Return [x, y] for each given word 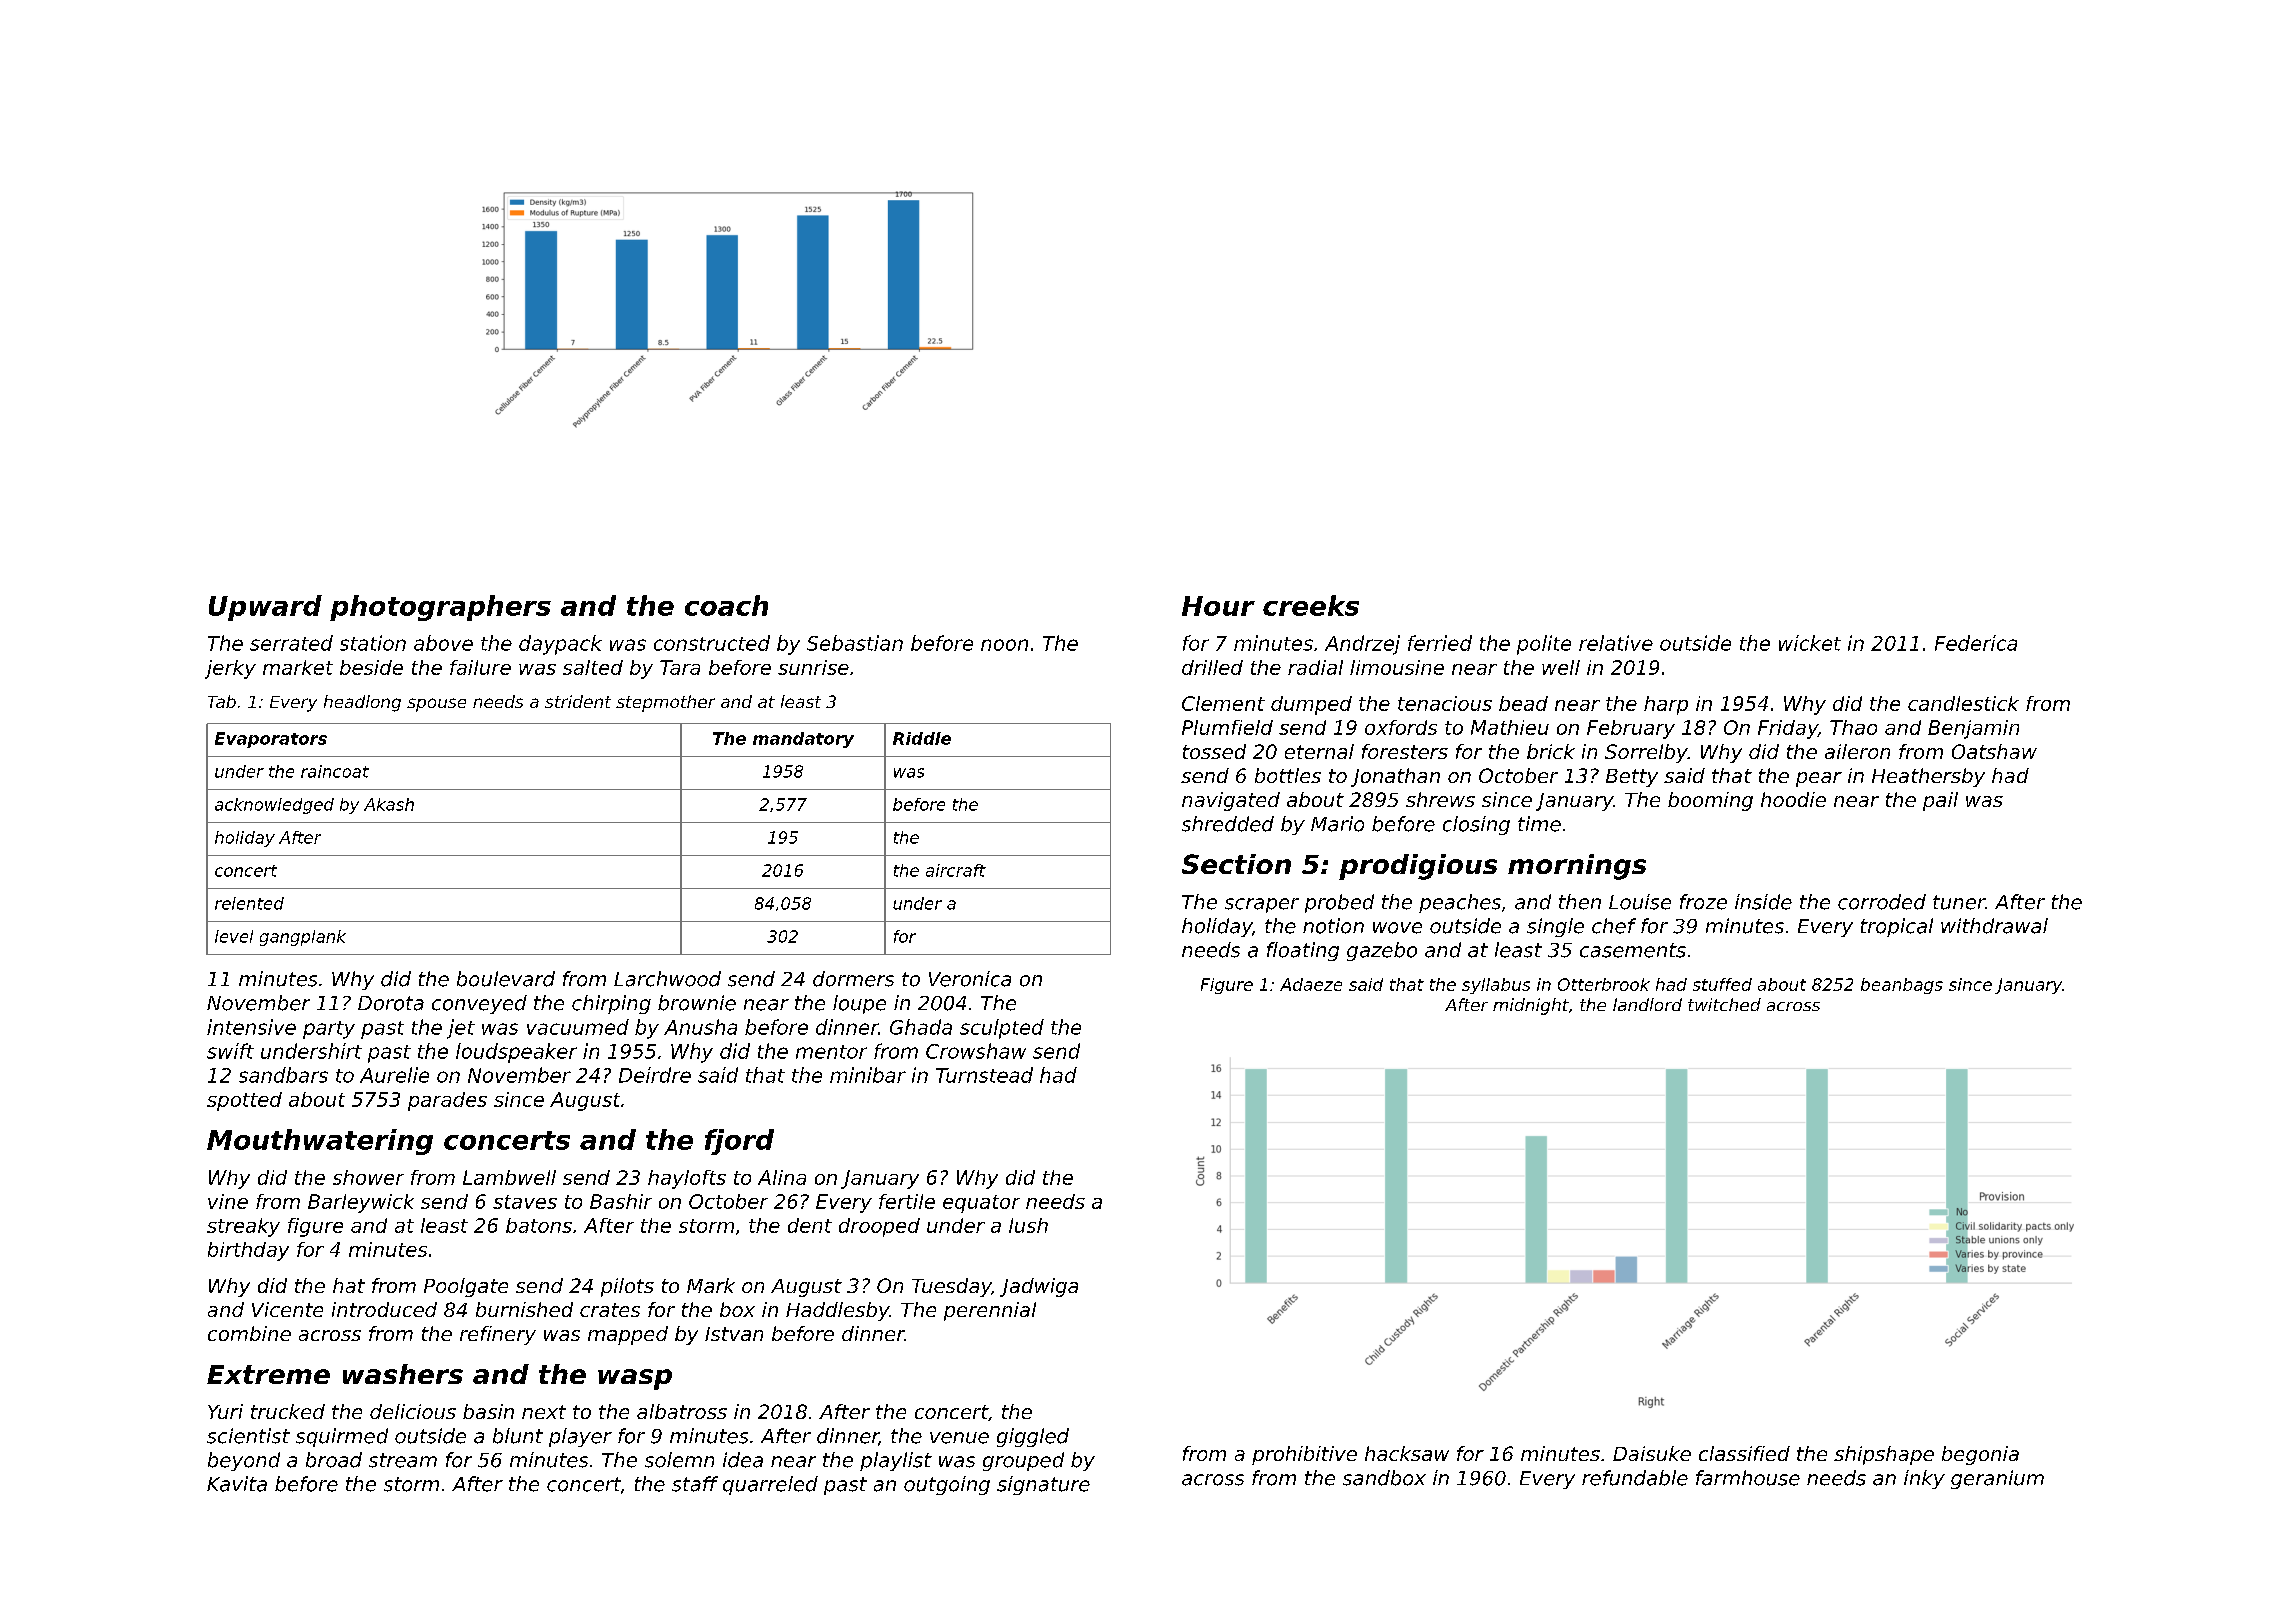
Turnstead [984, 1075]
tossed [1214, 751]
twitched [1724, 1004]
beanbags [1902, 986]
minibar [868, 1075]
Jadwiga [1039, 1287]
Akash [389, 804]
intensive [251, 1027]
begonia [1980, 1455]
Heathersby [1928, 777]
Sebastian [855, 643]
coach [726, 605]
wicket [1810, 643]
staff [695, 1484]
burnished [524, 1309]
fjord [739, 1142]
